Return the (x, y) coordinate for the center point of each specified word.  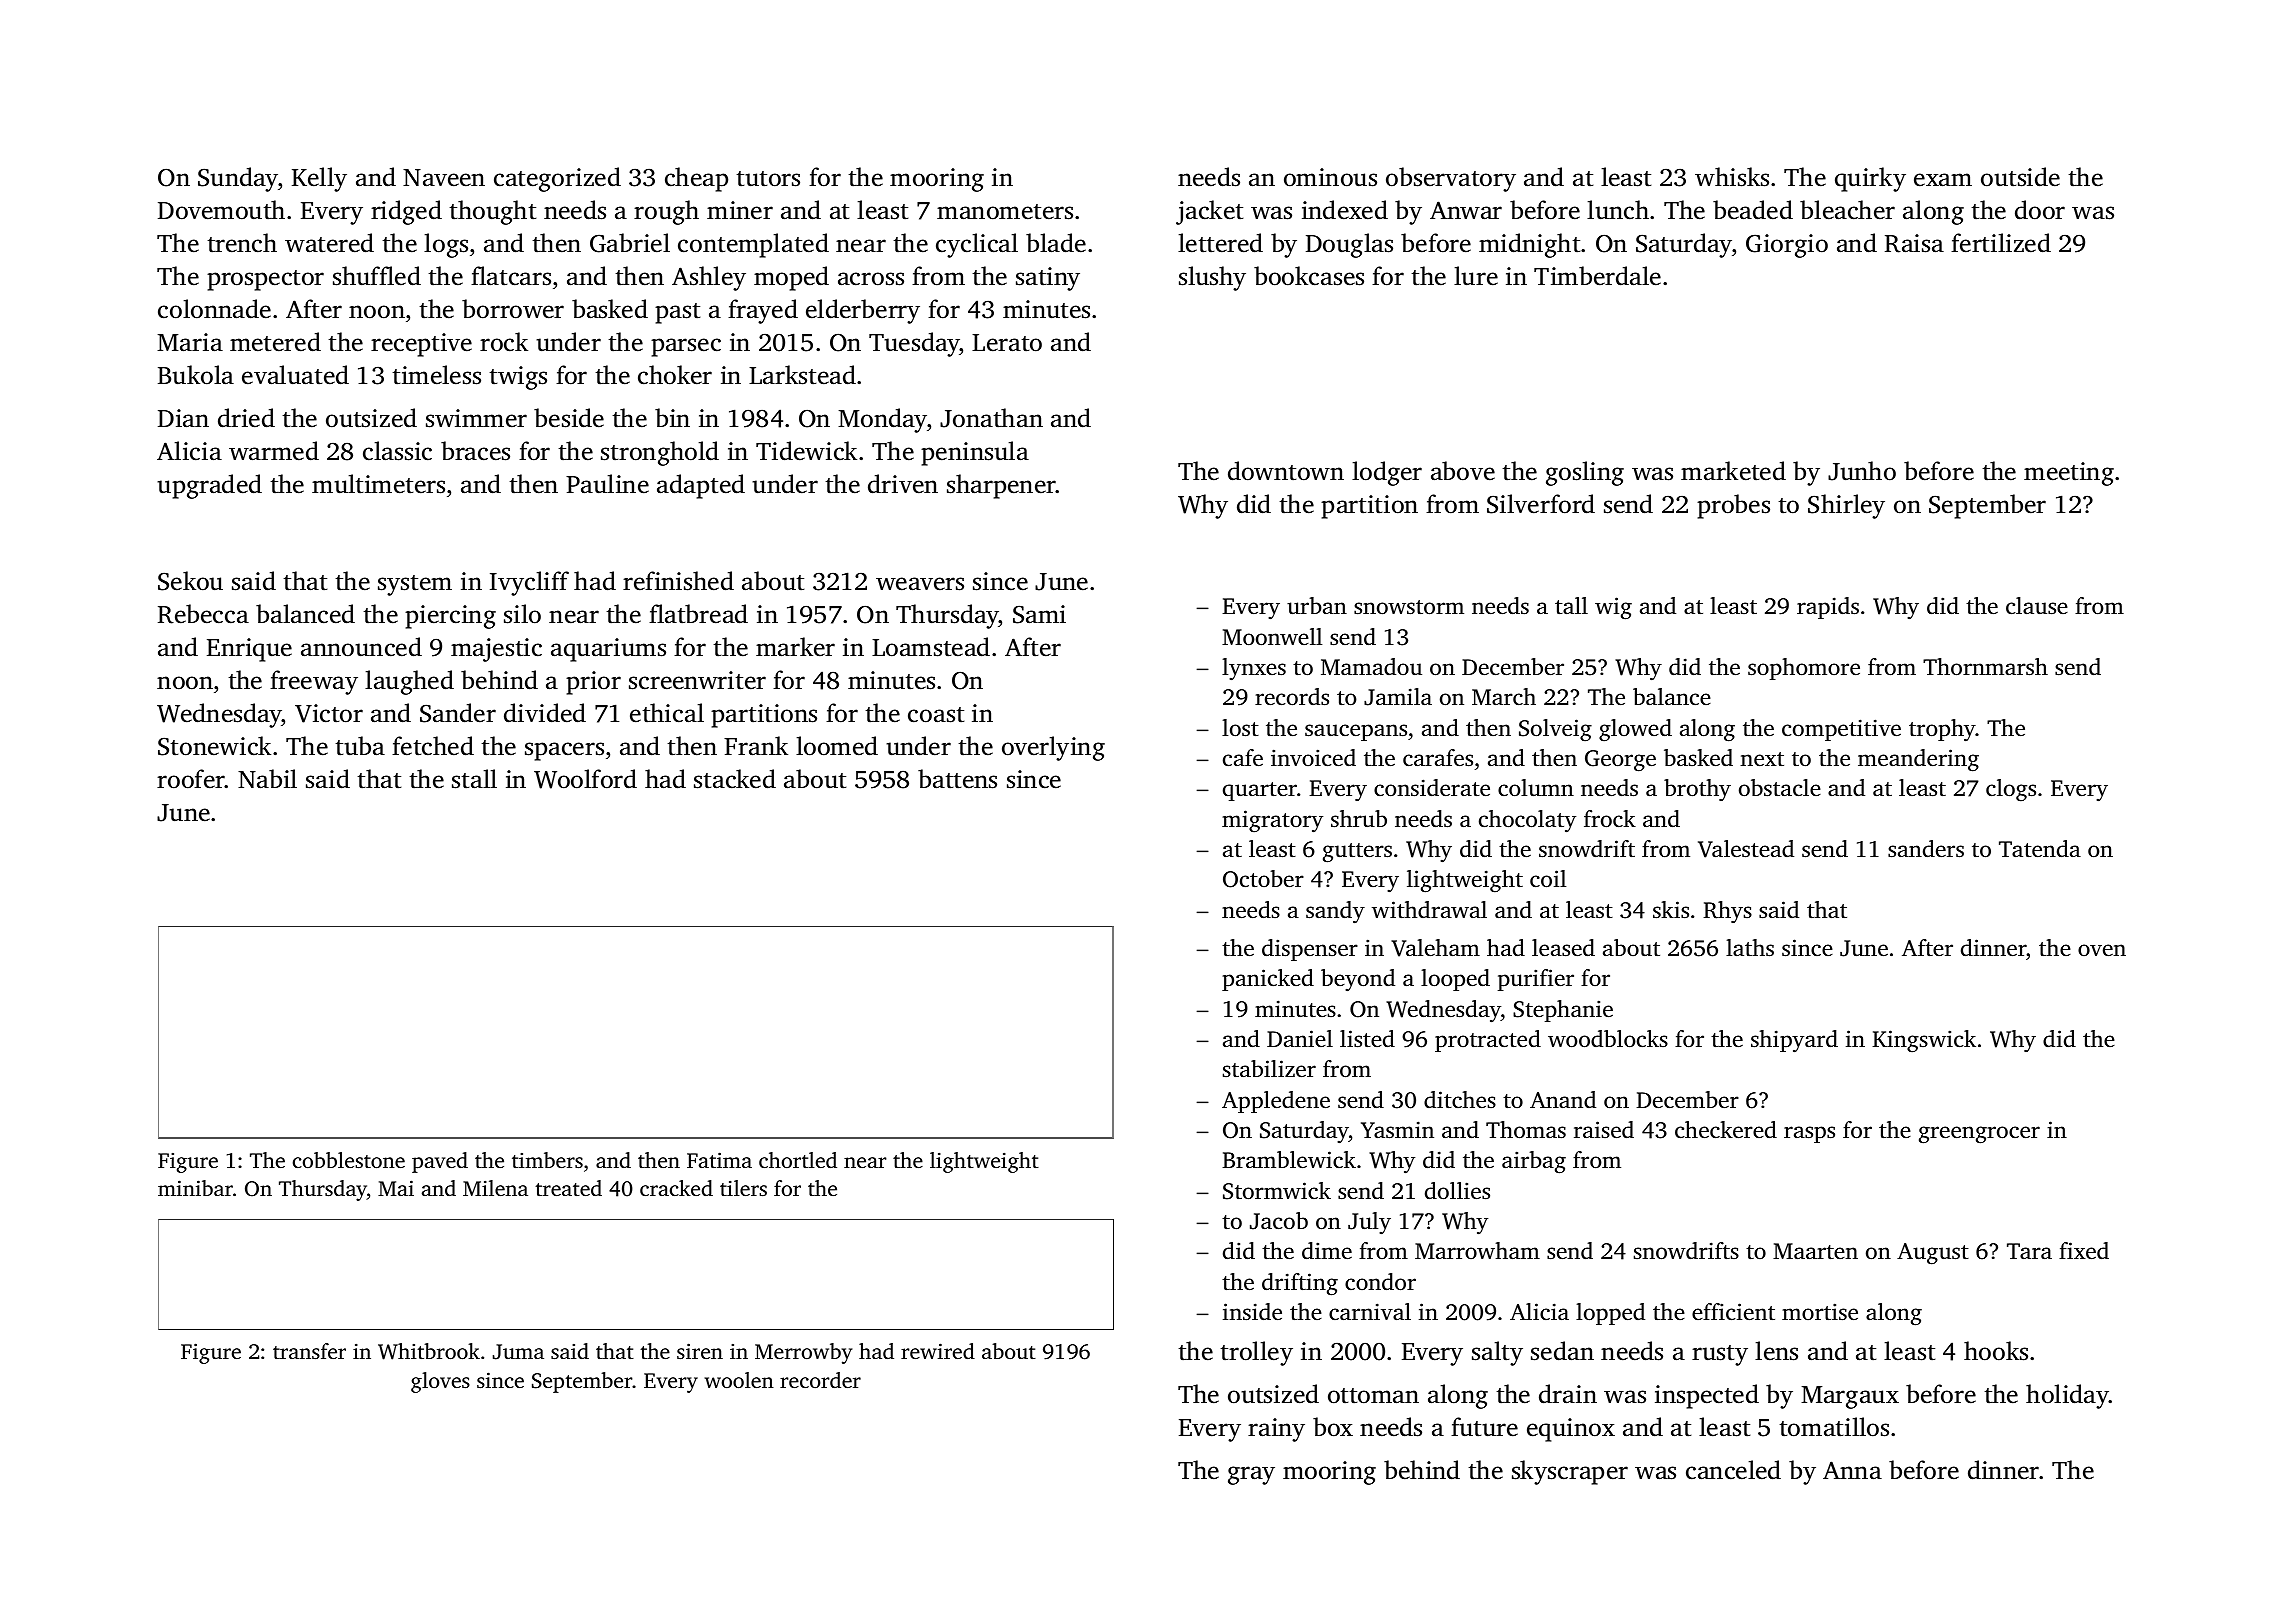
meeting (2069, 474)
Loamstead (931, 647)
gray (1251, 1475)
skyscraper (1570, 1472)
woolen (739, 1380)
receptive (421, 345)
